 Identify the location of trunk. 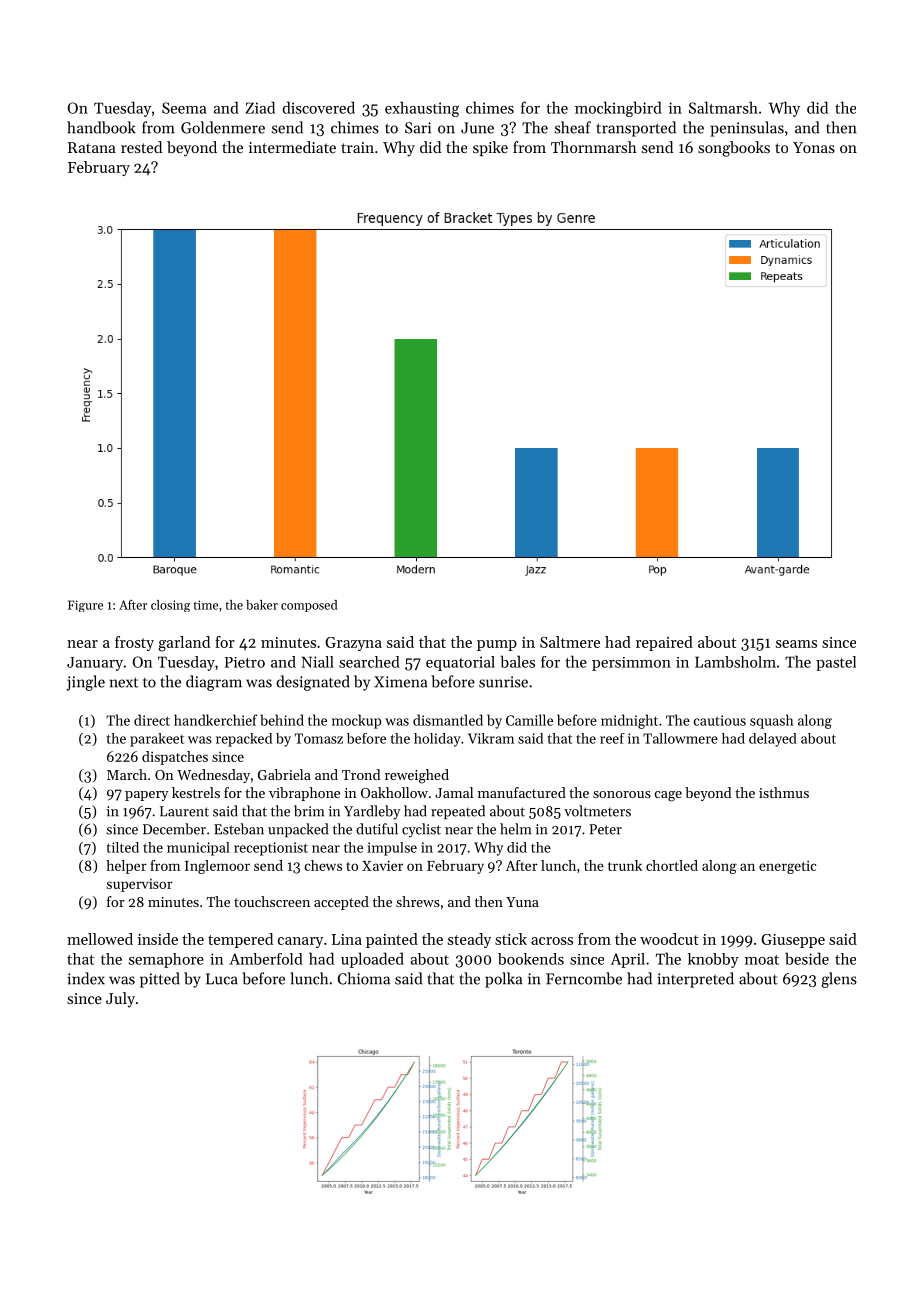
(625, 865).
